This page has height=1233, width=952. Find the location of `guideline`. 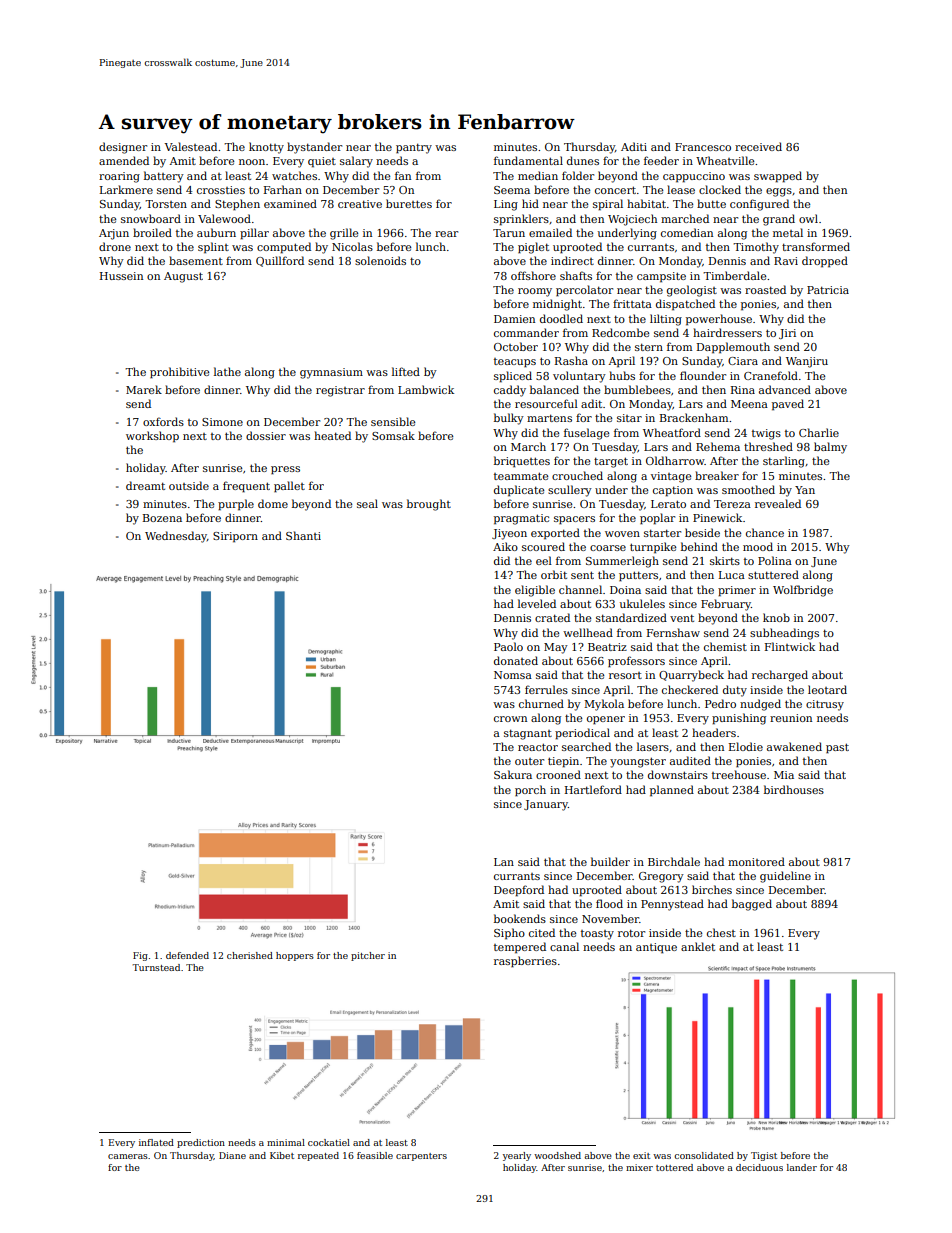

guideline is located at coordinates (785, 877).
